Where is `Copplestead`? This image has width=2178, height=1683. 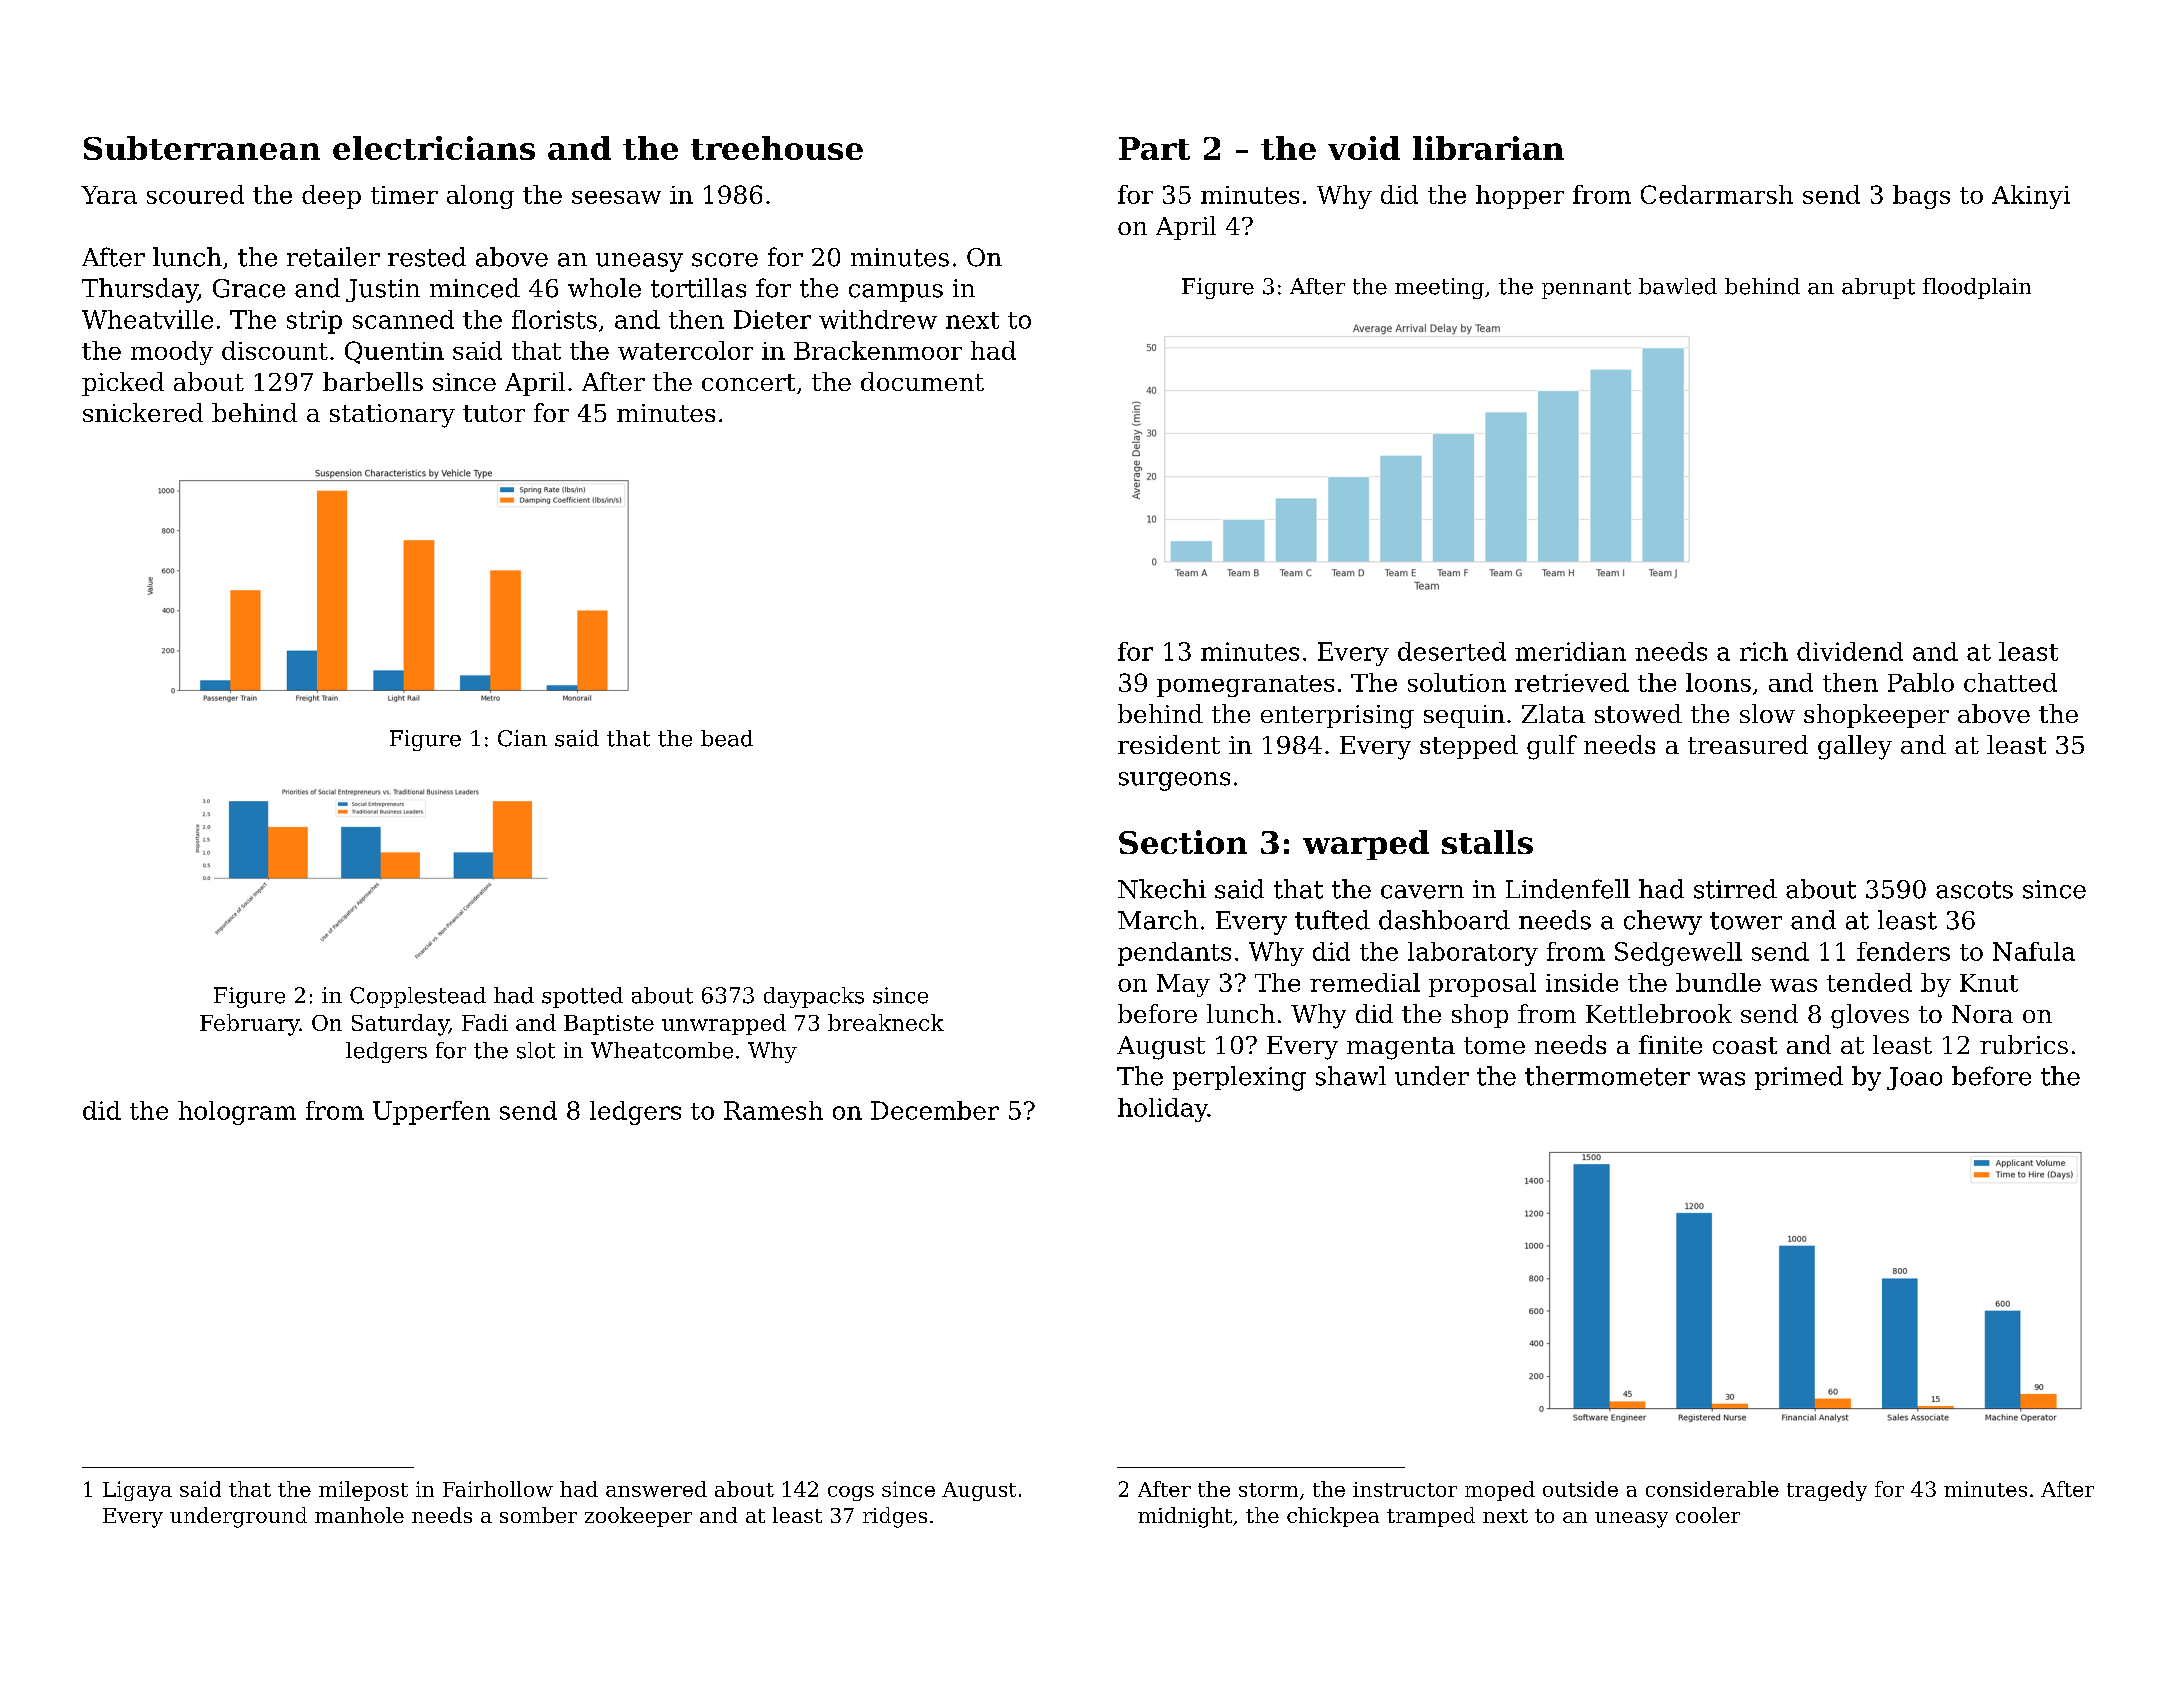
Copplestead is located at coordinates (418, 997).
